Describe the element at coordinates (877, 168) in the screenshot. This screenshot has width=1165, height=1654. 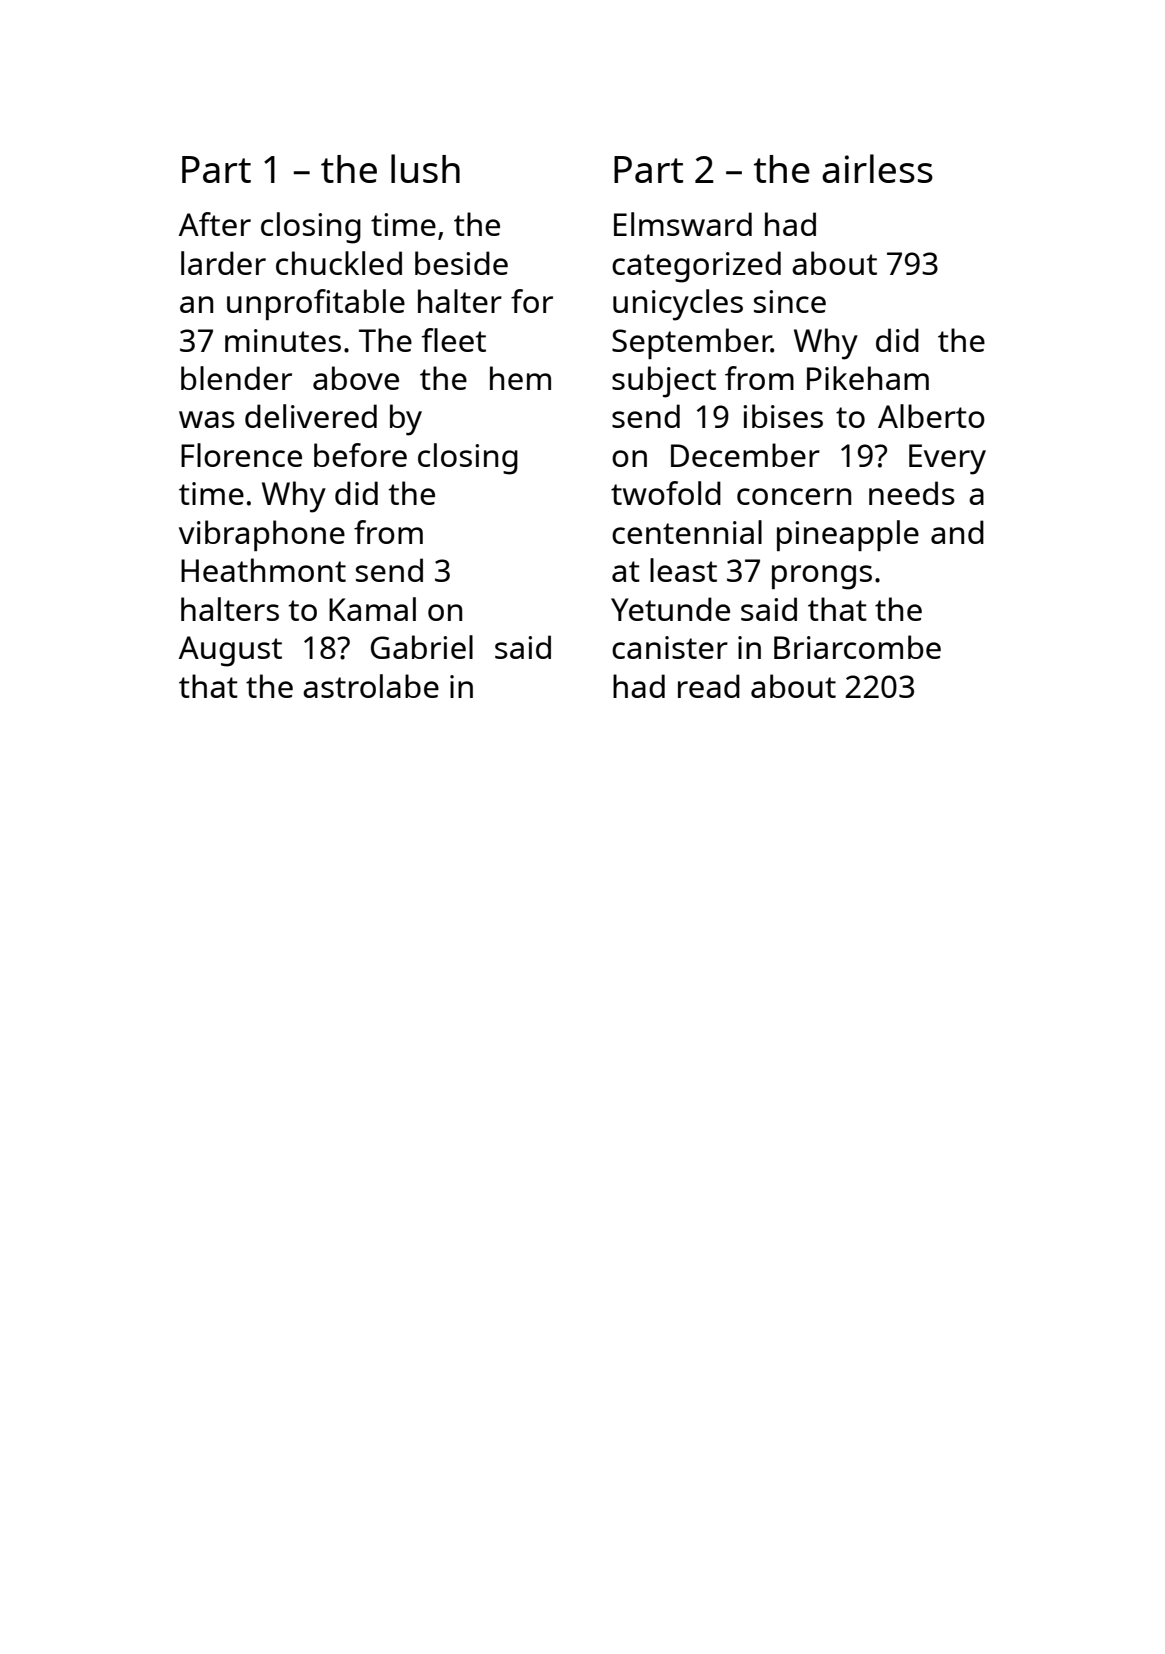
I see `airless` at that location.
